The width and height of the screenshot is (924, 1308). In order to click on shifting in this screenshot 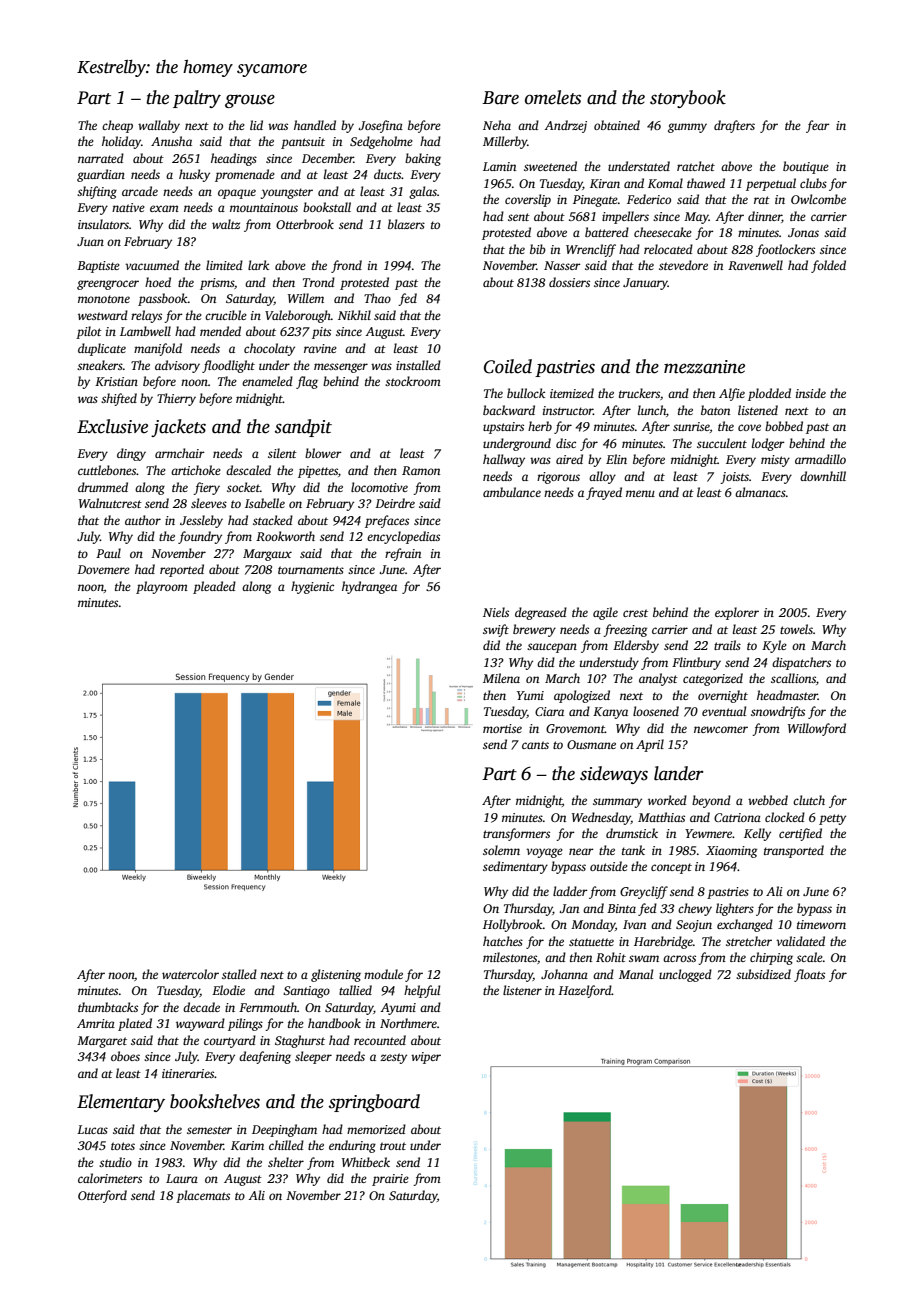, I will do `click(97, 192)`.
